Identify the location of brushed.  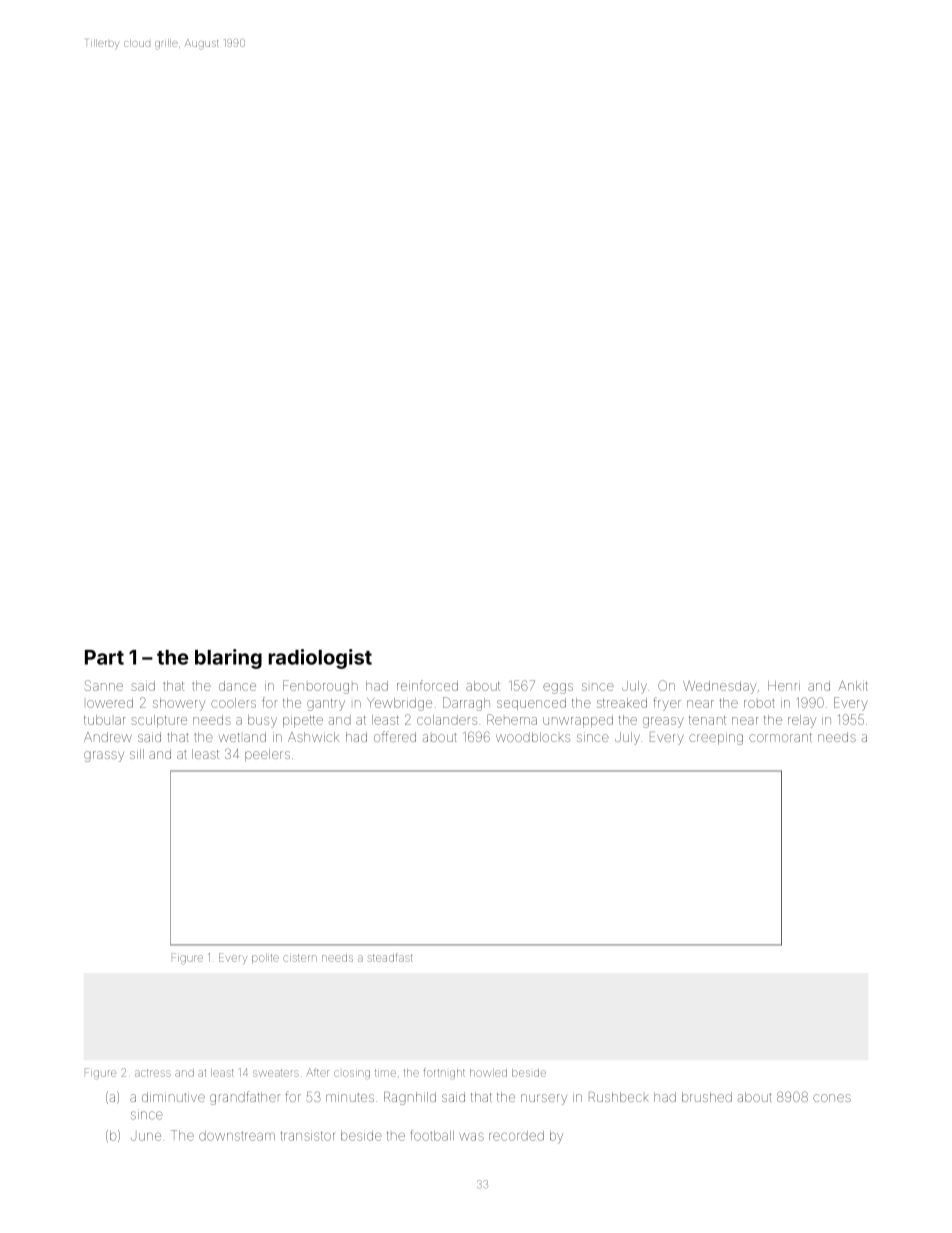
(707, 1097).
